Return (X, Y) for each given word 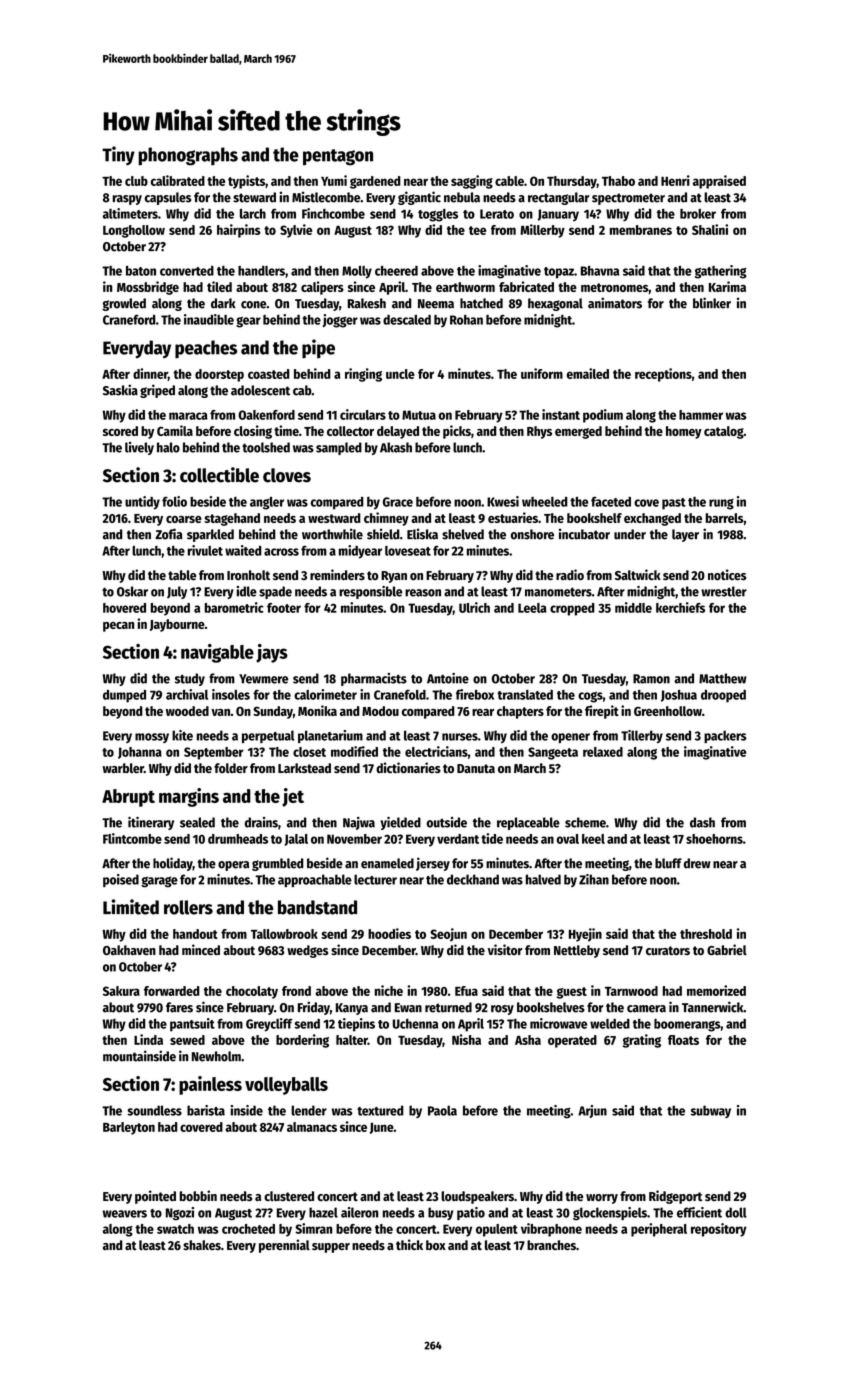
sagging (472, 182)
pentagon (338, 157)
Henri (675, 180)
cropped (572, 609)
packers (725, 736)
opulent (497, 1230)
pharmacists (374, 679)
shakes (202, 1245)
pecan (118, 627)
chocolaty (252, 992)
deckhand (473, 879)
